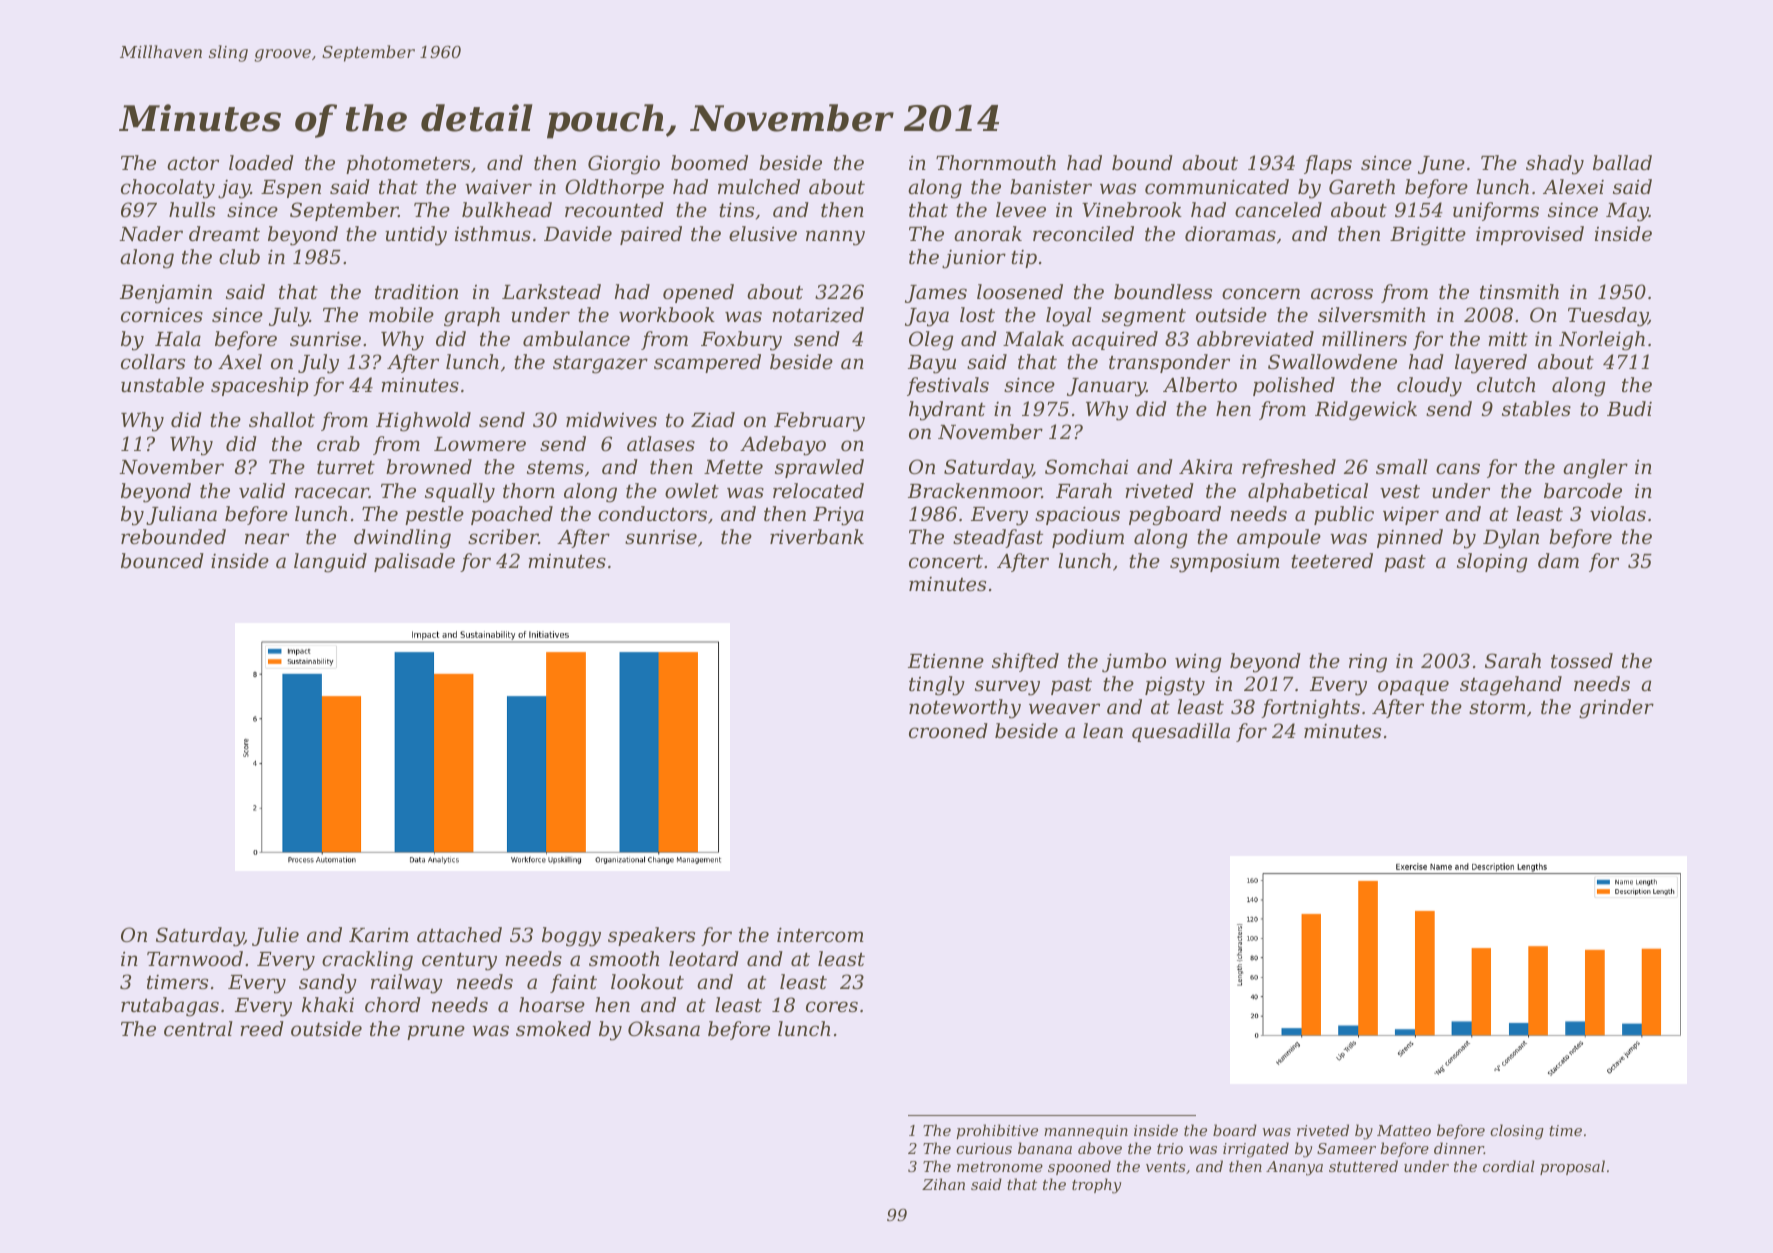 The image size is (1773, 1253). Describe the element at coordinates (1077, 515) in the document. I see `spacious` at that location.
